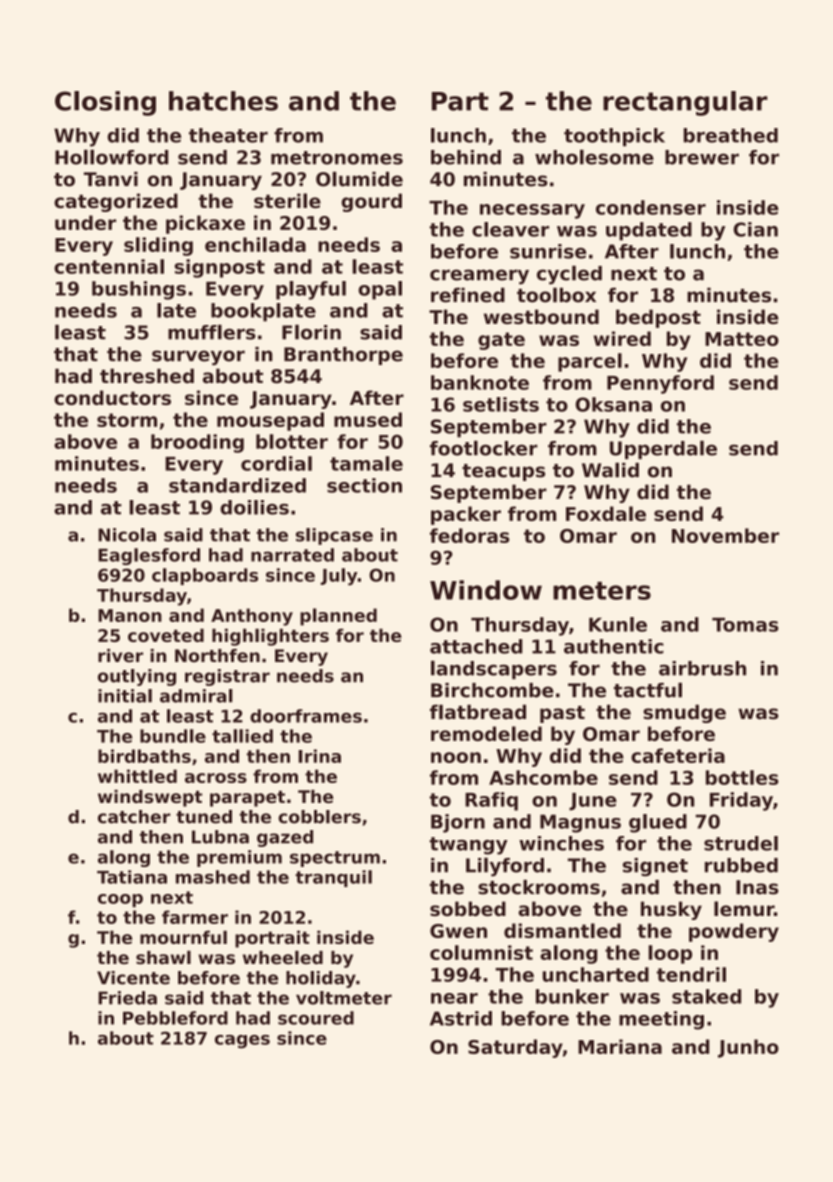 The image size is (833, 1182). Describe the element at coordinates (748, 1048) in the image. I see `Junho` at that location.
